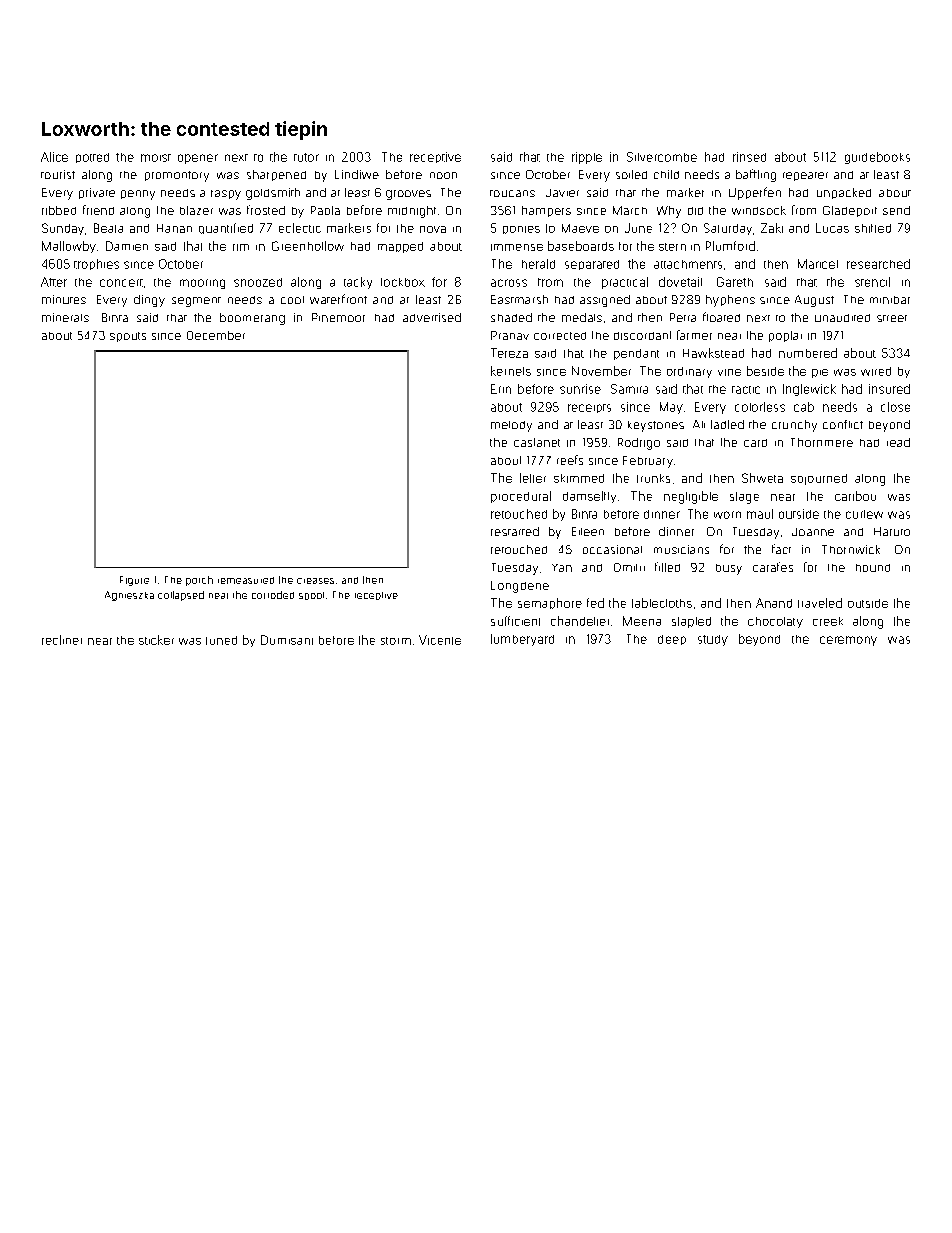 This page has height=1233, width=952. Describe the element at coordinates (306, 157) in the page. I see `tutor` at that location.
